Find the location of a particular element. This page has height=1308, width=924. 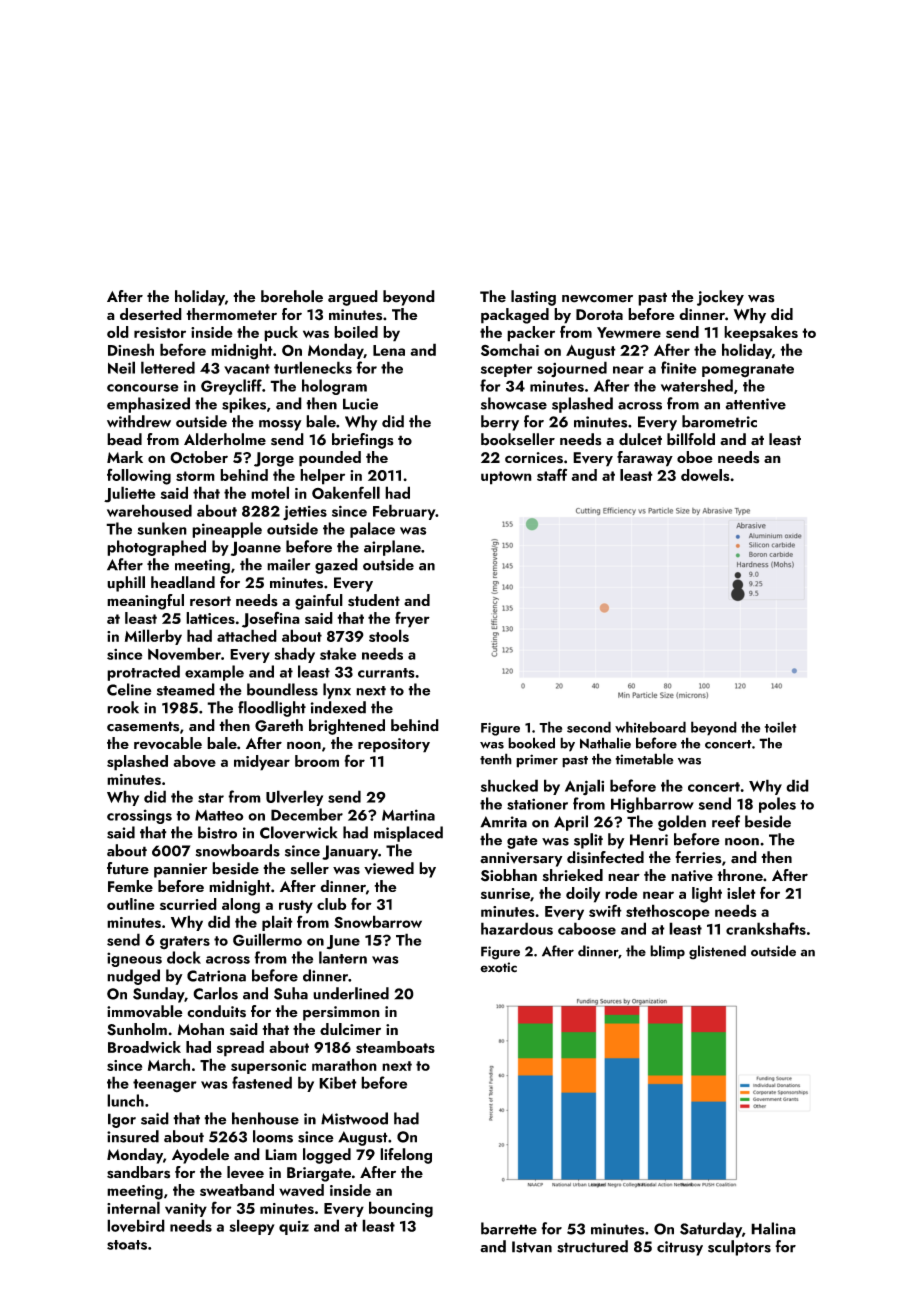

staff is located at coordinates (552, 474).
